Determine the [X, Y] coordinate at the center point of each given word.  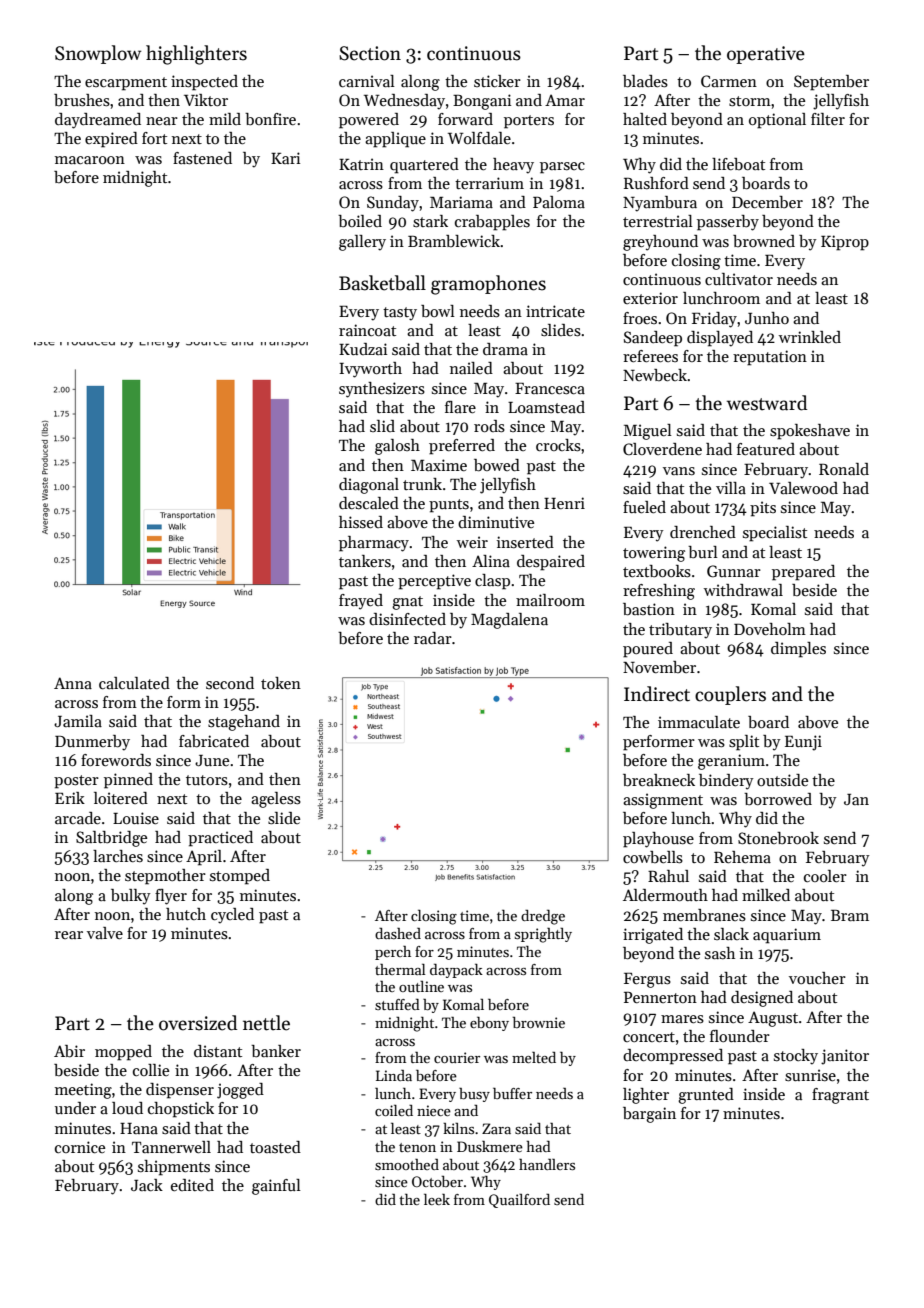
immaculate [699, 722]
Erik [70, 798]
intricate [555, 311]
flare [460, 407]
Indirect [657, 694]
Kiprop [845, 243]
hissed [361, 522]
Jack [147, 1185]
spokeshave [810, 432]
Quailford [519, 1201]
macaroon [90, 160]
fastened [202, 158]
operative [766, 55]
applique [395, 140]
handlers [547, 1164]
